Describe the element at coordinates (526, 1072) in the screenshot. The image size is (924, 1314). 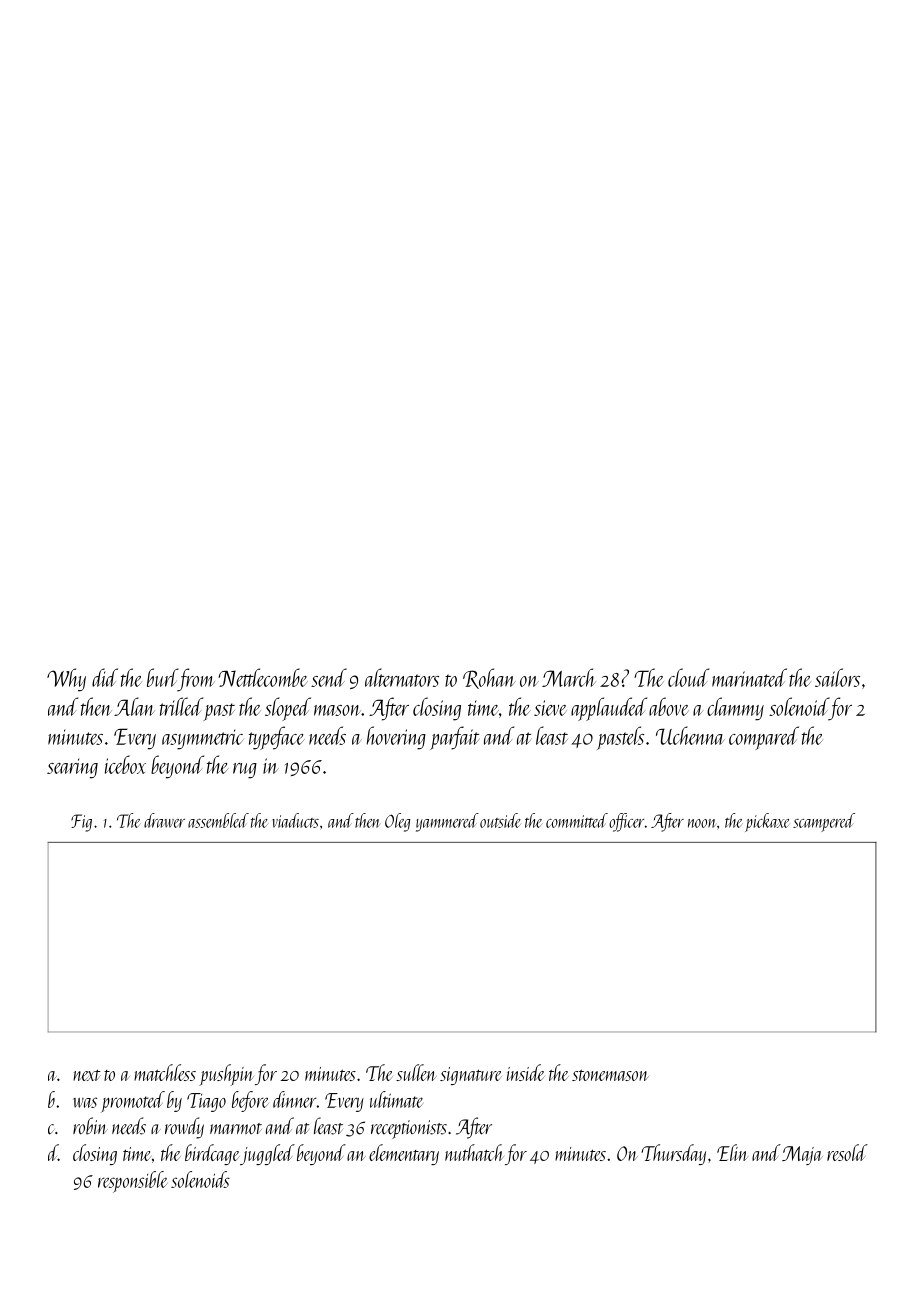
I see `inside` at that location.
